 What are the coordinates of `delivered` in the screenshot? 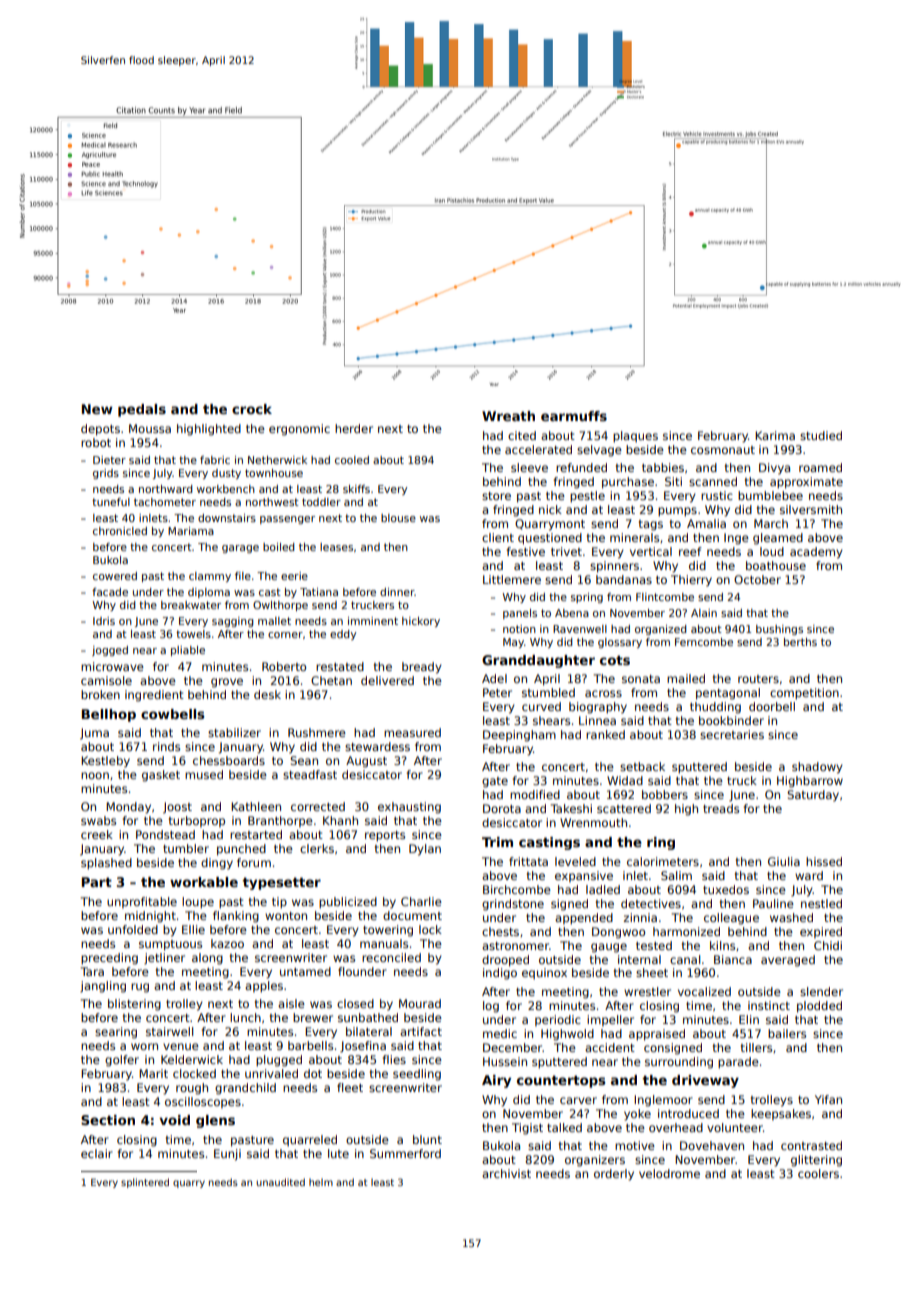 It's located at (387, 680).
